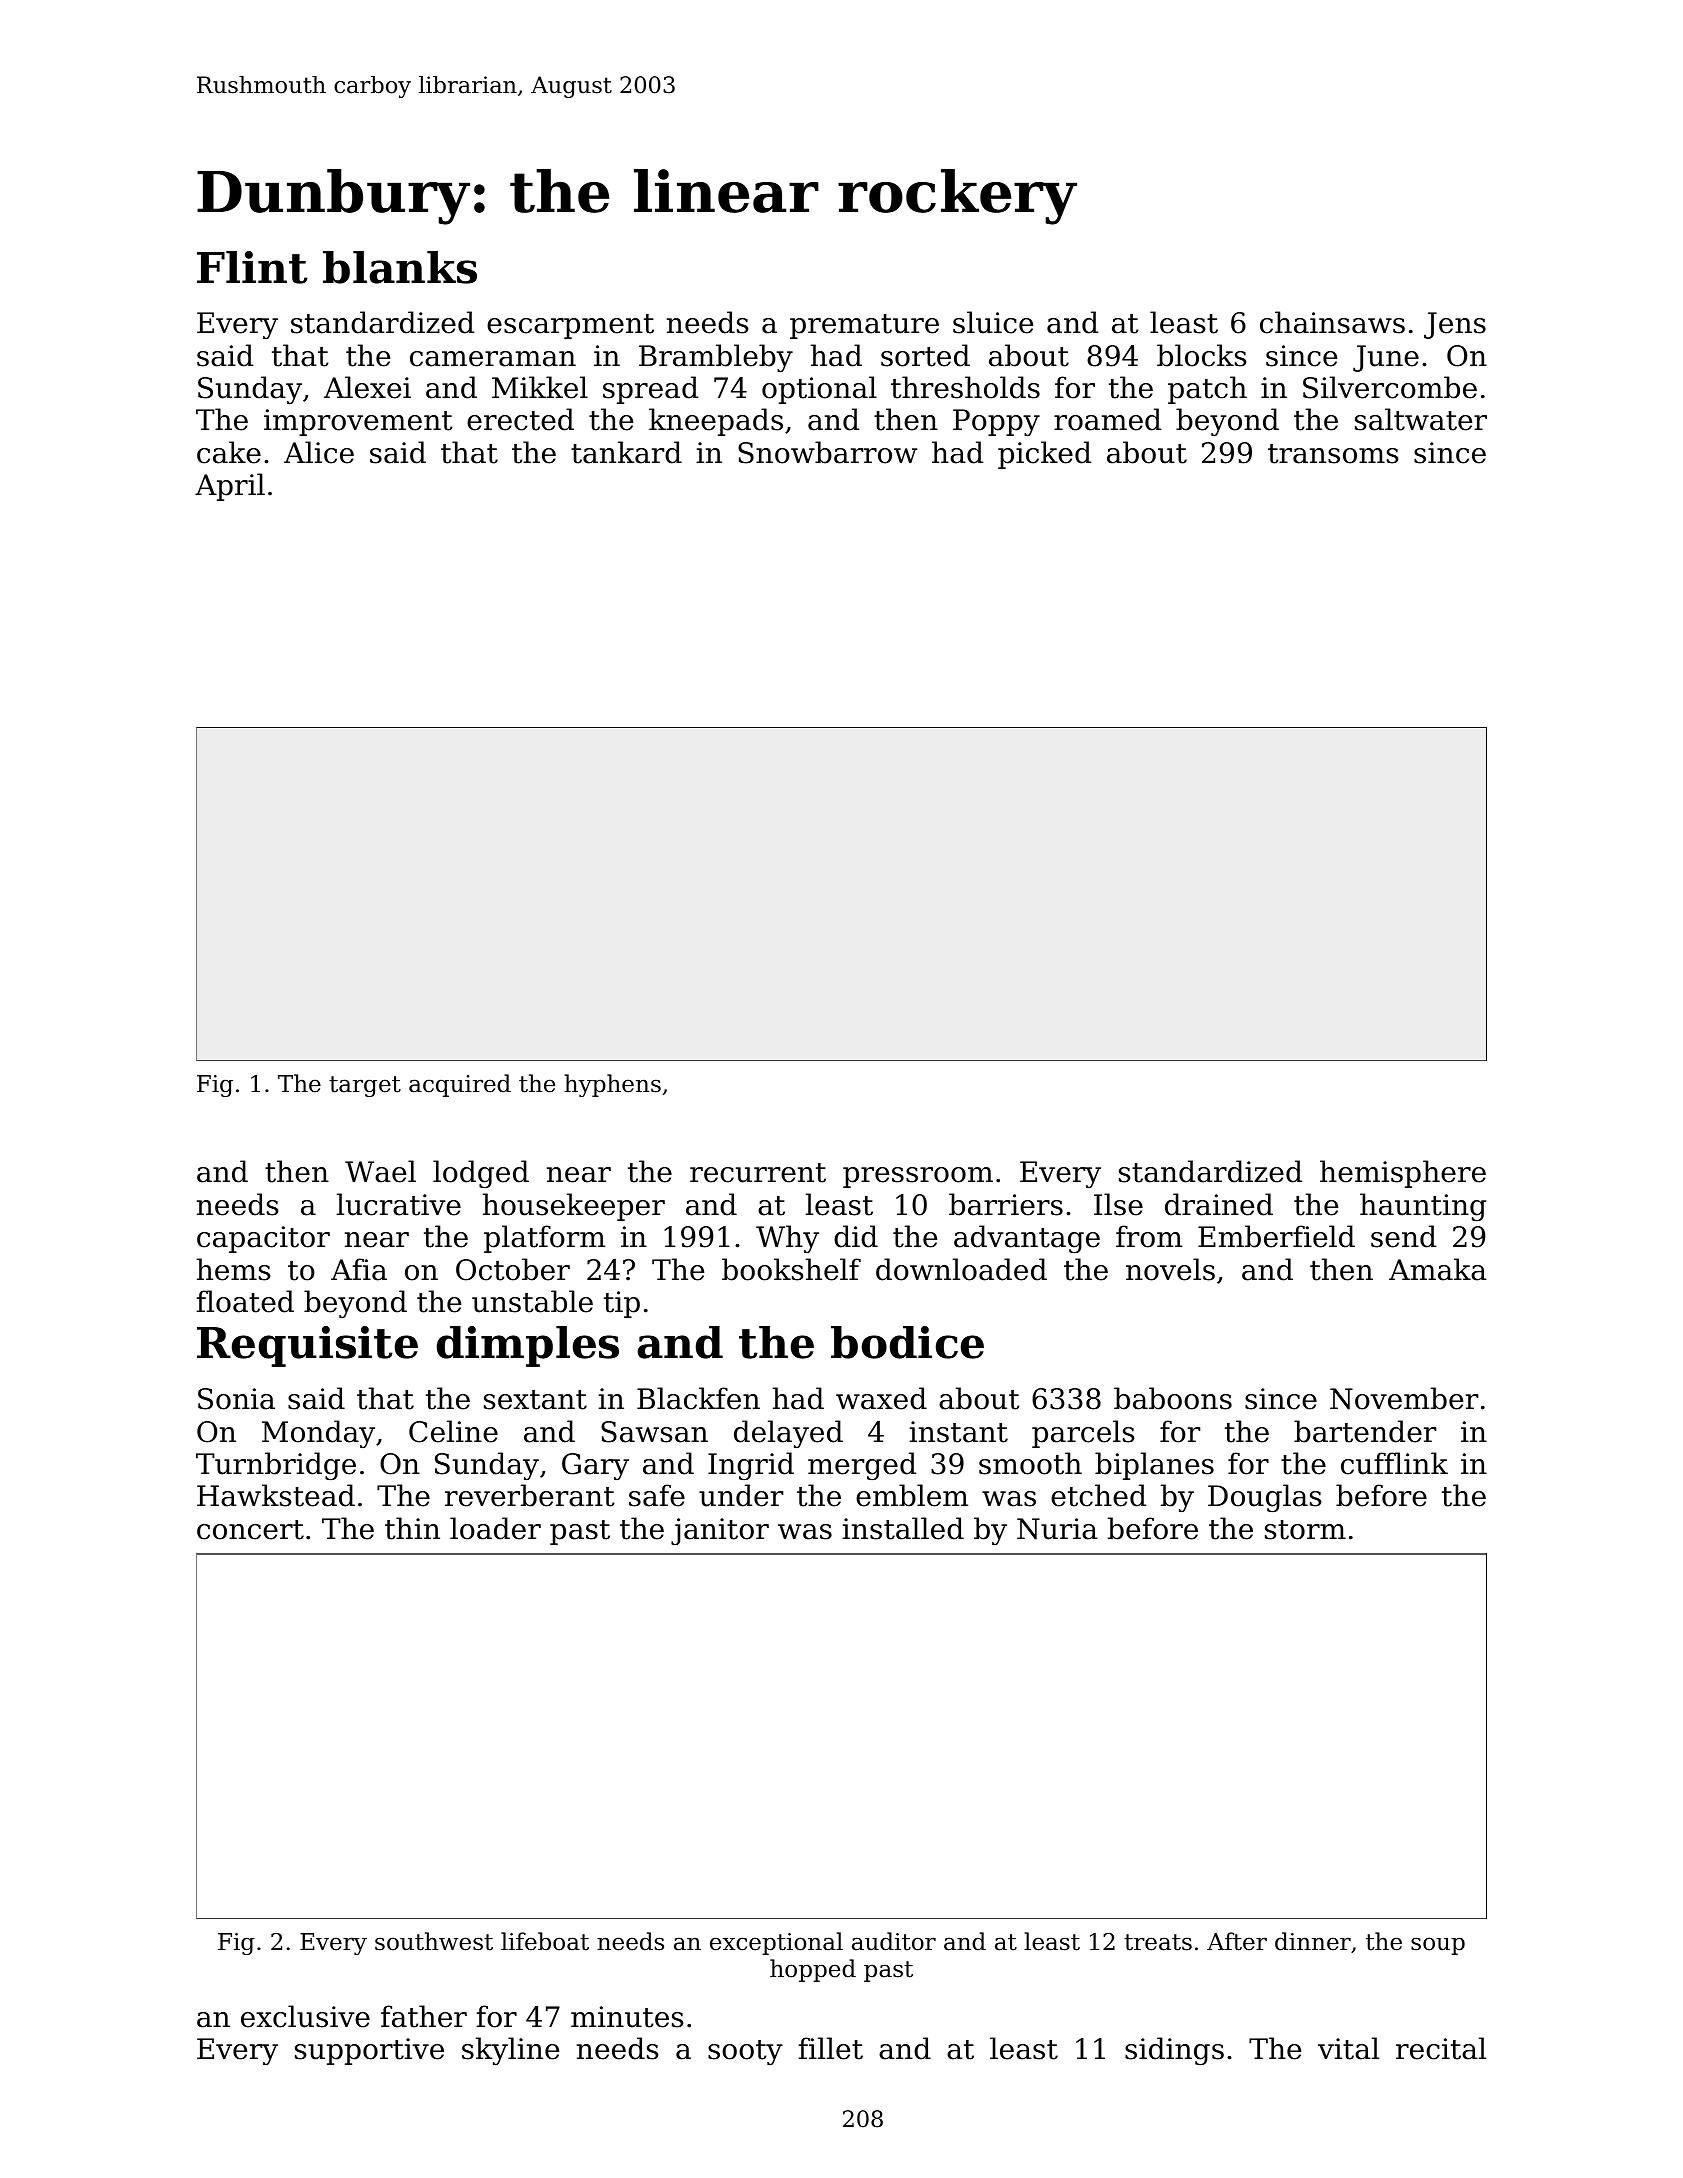  I want to click on Jens, so click(1455, 325).
